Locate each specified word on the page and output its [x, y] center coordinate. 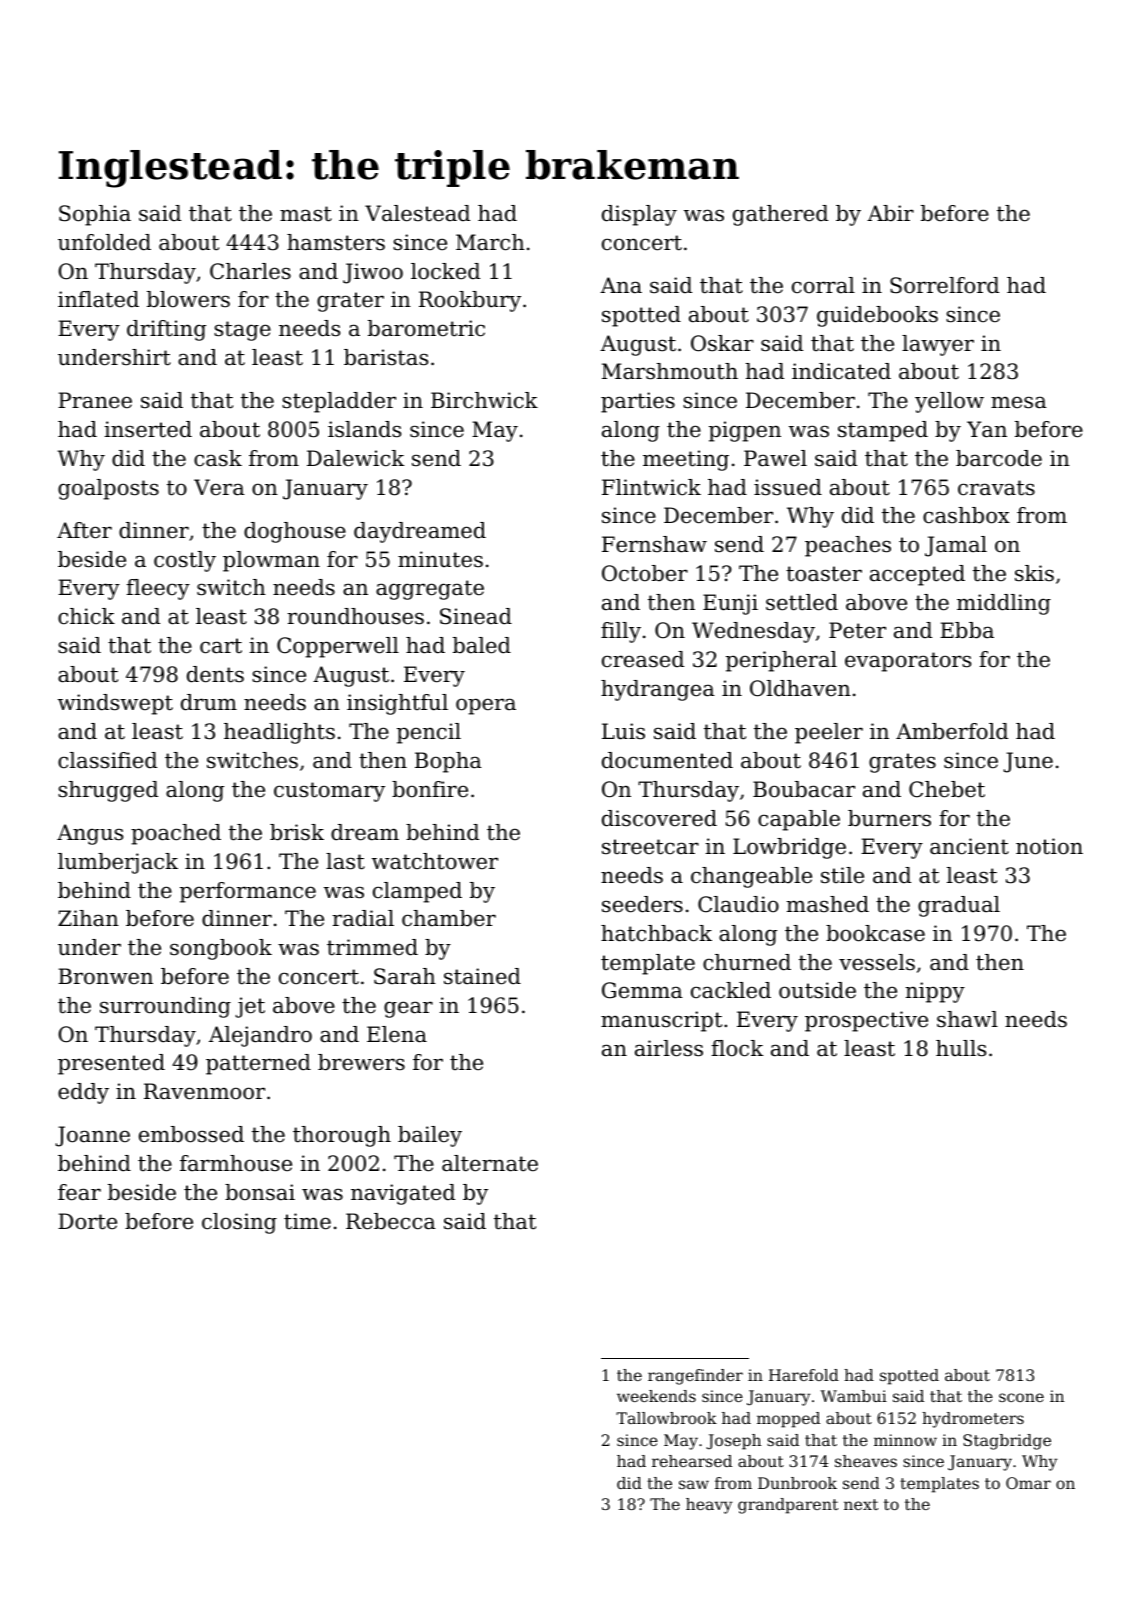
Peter [857, 630]
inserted [148, 429]
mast [306, 214]
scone [1021, 1397]
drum [209, 702]
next [861, 1504]
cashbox [966, 515]
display [639, 215]
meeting [686, 460]
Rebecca [391, 1221]
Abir [890, 213]
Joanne [92, 1136]
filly [621, 632]
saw [694, 1484]
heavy [709, 1506]
